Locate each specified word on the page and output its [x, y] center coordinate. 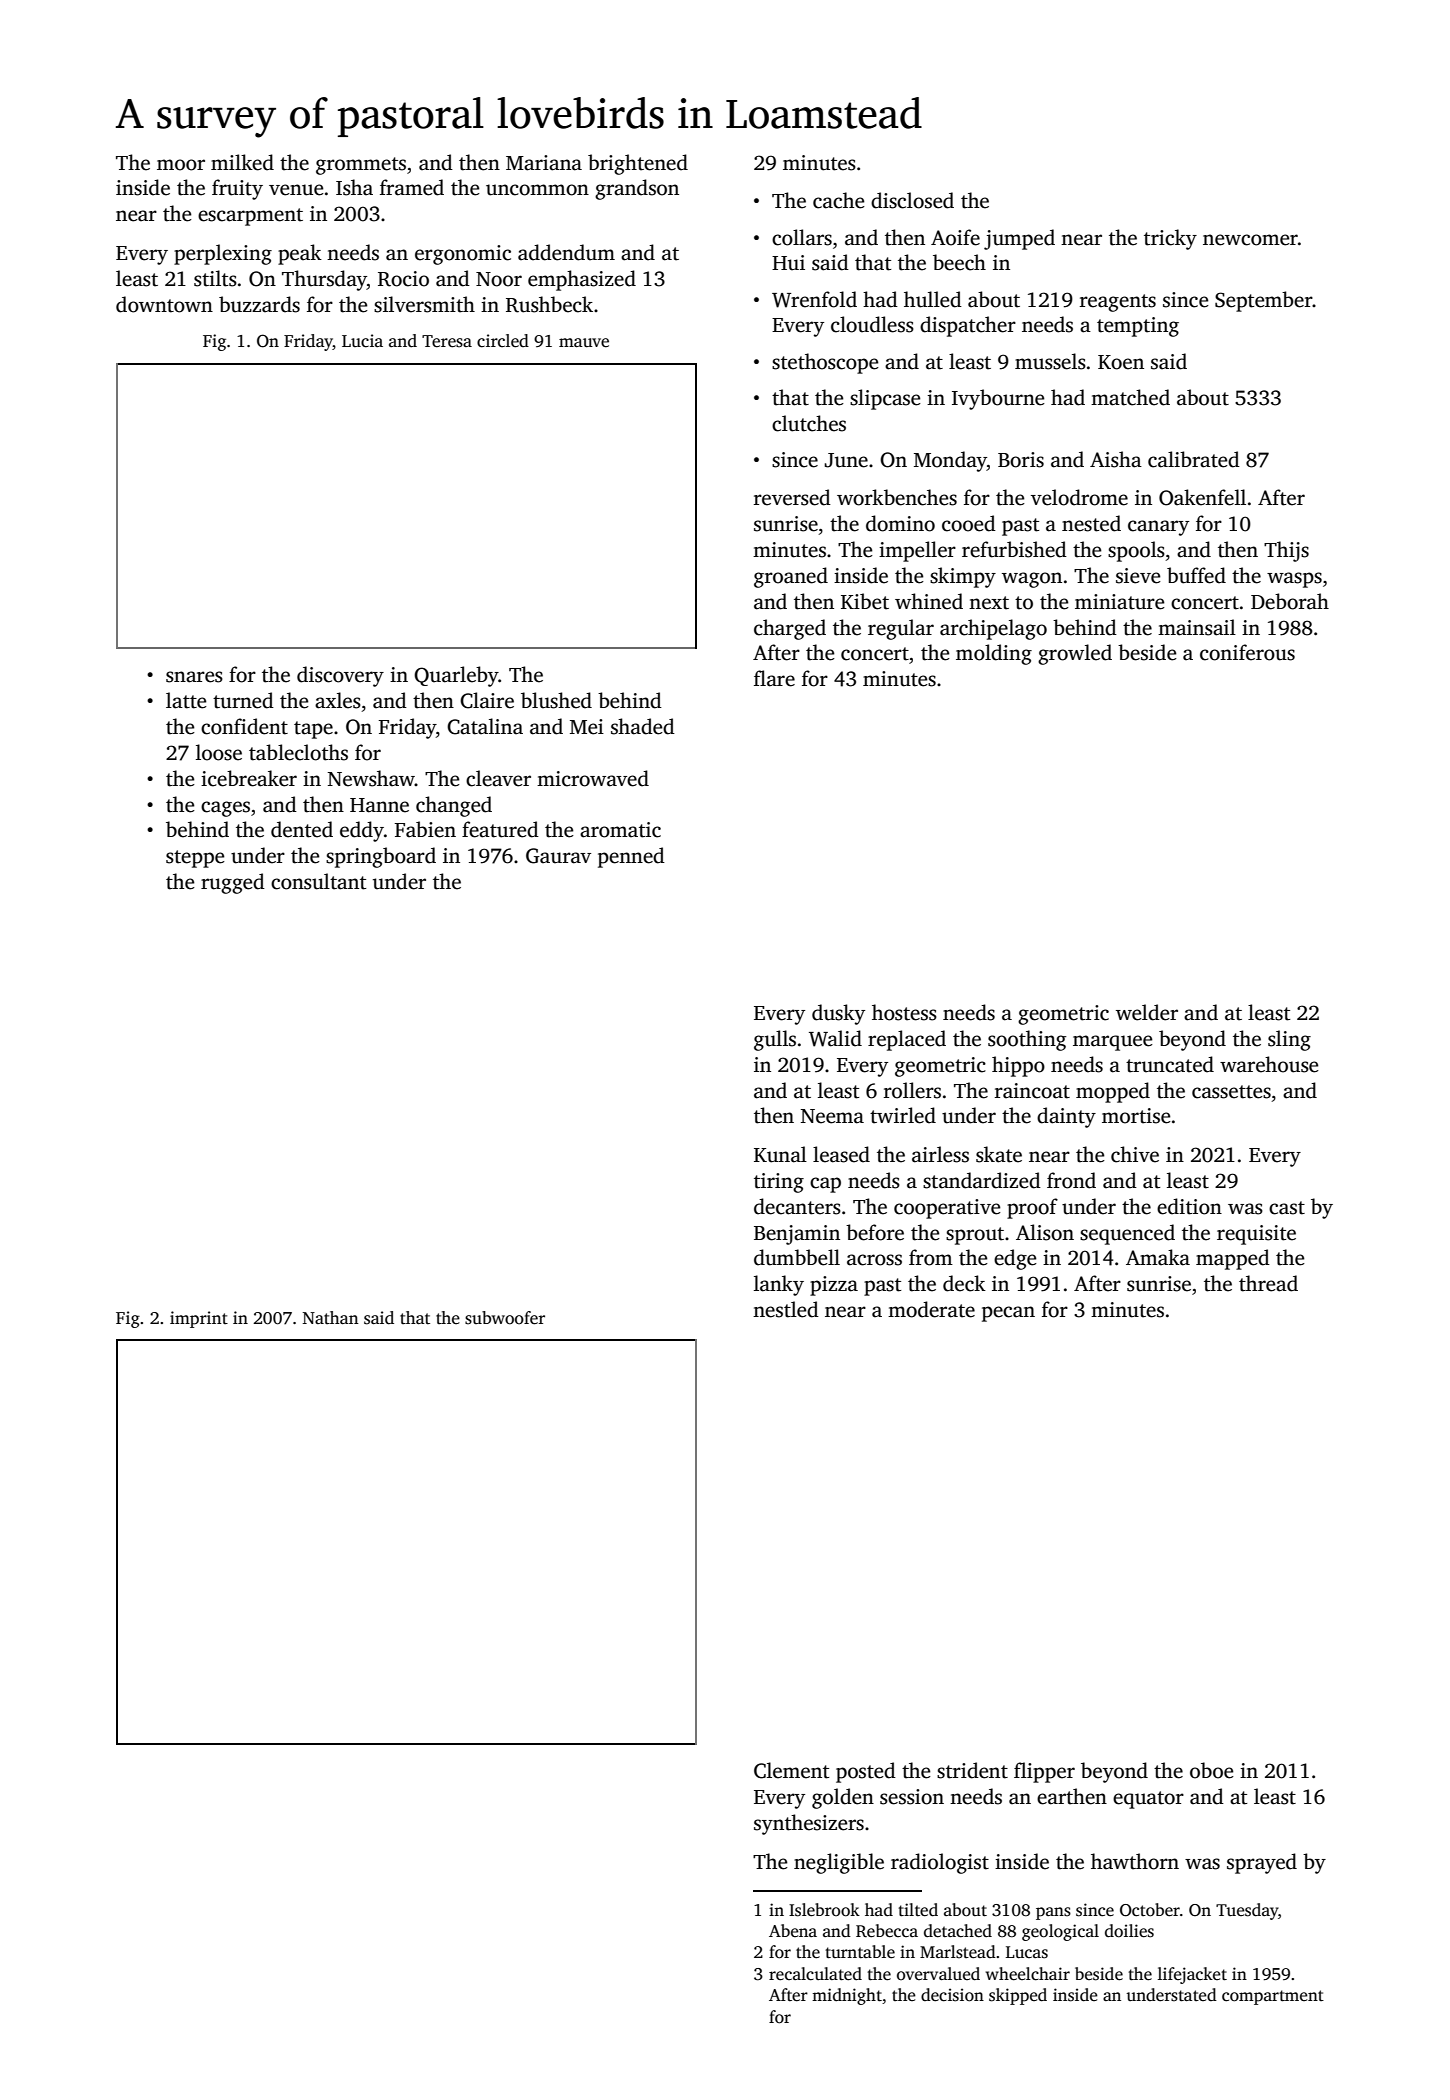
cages [225, 809]
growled [1075, 654]
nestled [786, 1309]
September [1263, 301]
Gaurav [558, 856]
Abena [793, 1930]
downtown [164, 304]
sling [1289, 1040]
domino [900, 523]
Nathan [331, 1317]
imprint [199, 1319]
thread [1268, 1283]
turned [243, 700]
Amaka [1158, 1257]
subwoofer [505, 1318]
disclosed [912, 200]
